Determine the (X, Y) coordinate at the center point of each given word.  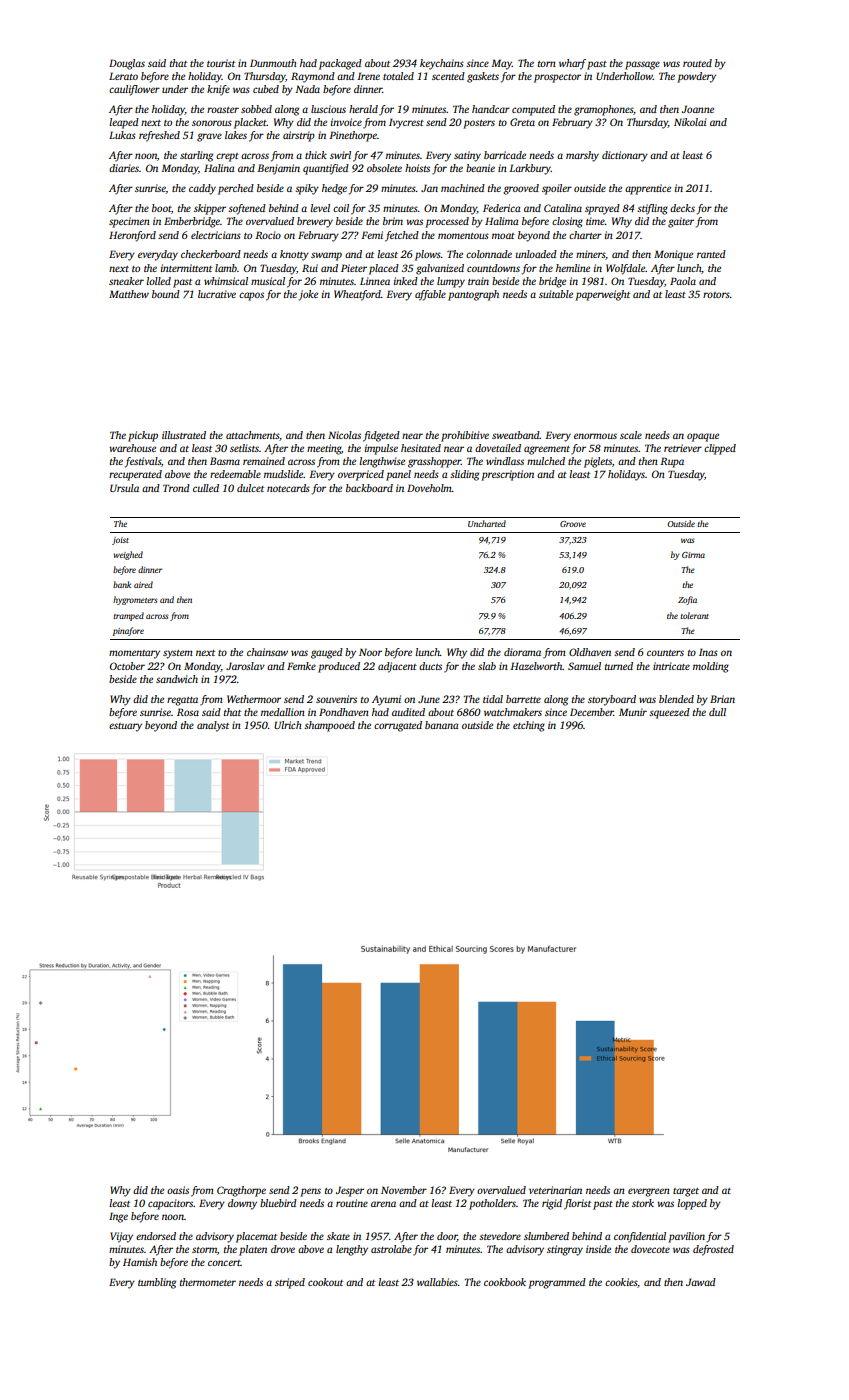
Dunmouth (273, 63)
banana (442, 725)
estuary (125, 727)
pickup (143, 436)
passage (642, 65)
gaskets (483, 77)
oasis (178, 1190)
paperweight (602, 295)
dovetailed (498, 448)
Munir (633, 712)
